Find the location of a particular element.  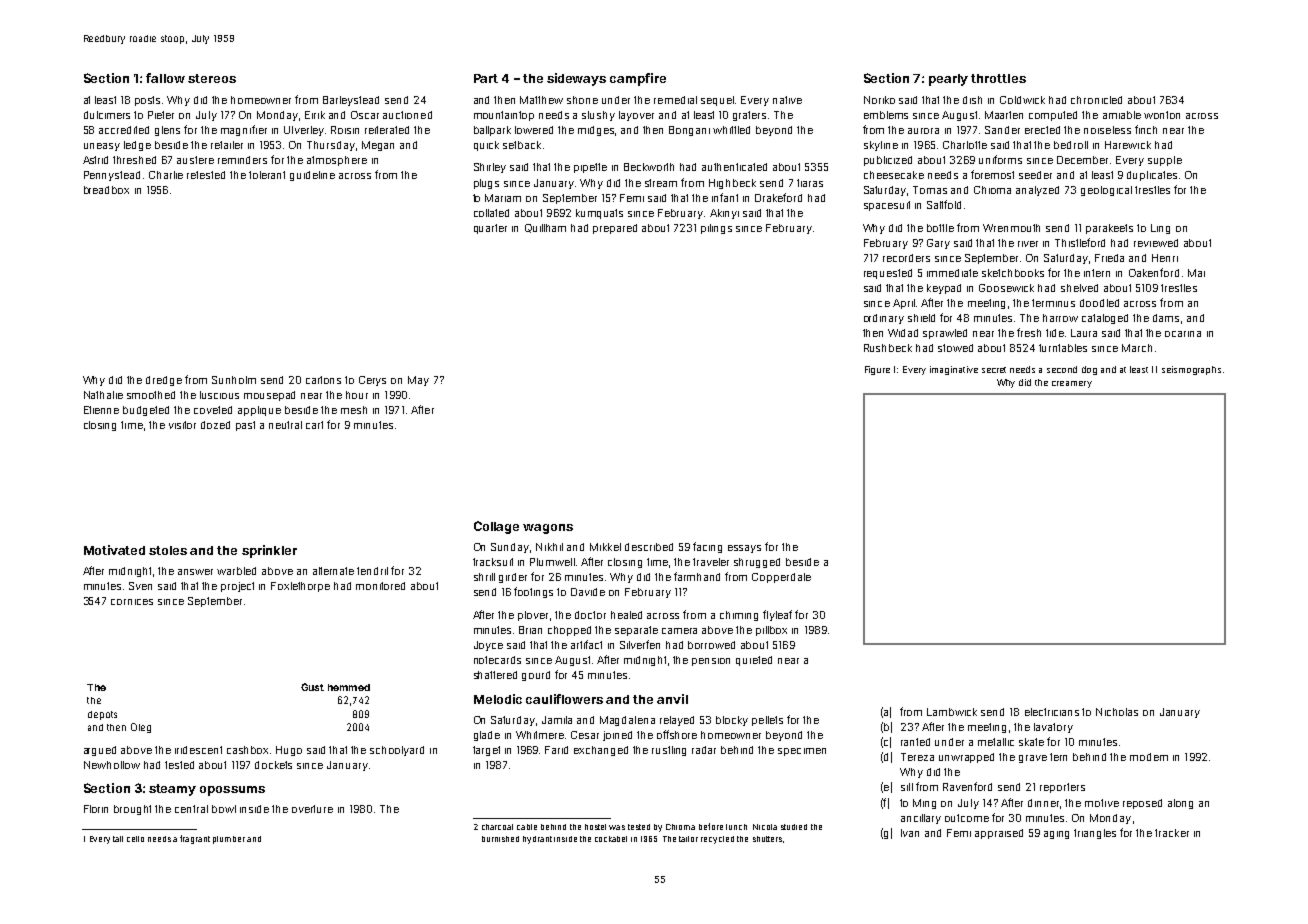

ordinary is located at coordinates (884, 319).
